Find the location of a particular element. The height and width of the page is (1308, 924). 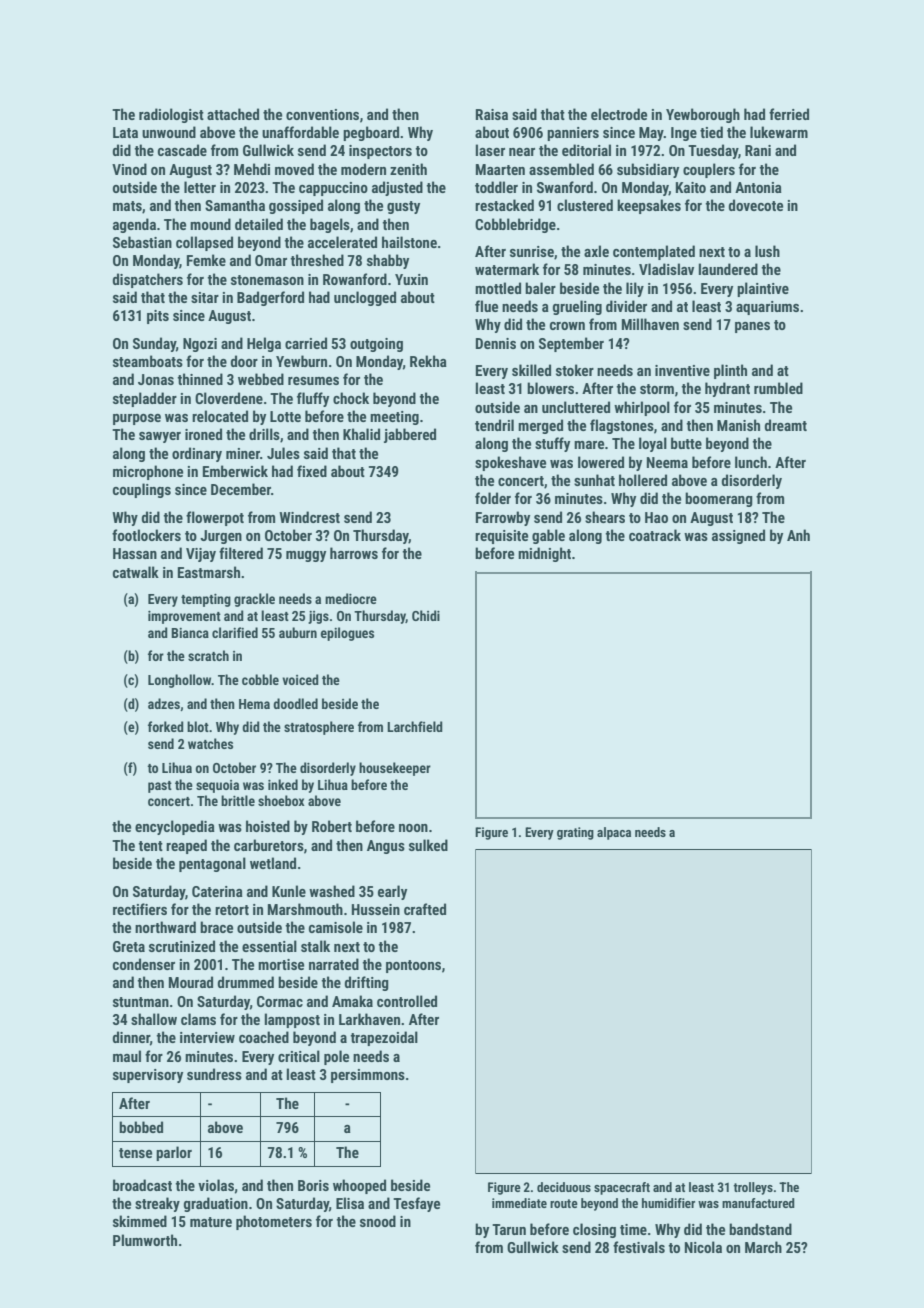

muggy is located at coordinates (306, 556).
